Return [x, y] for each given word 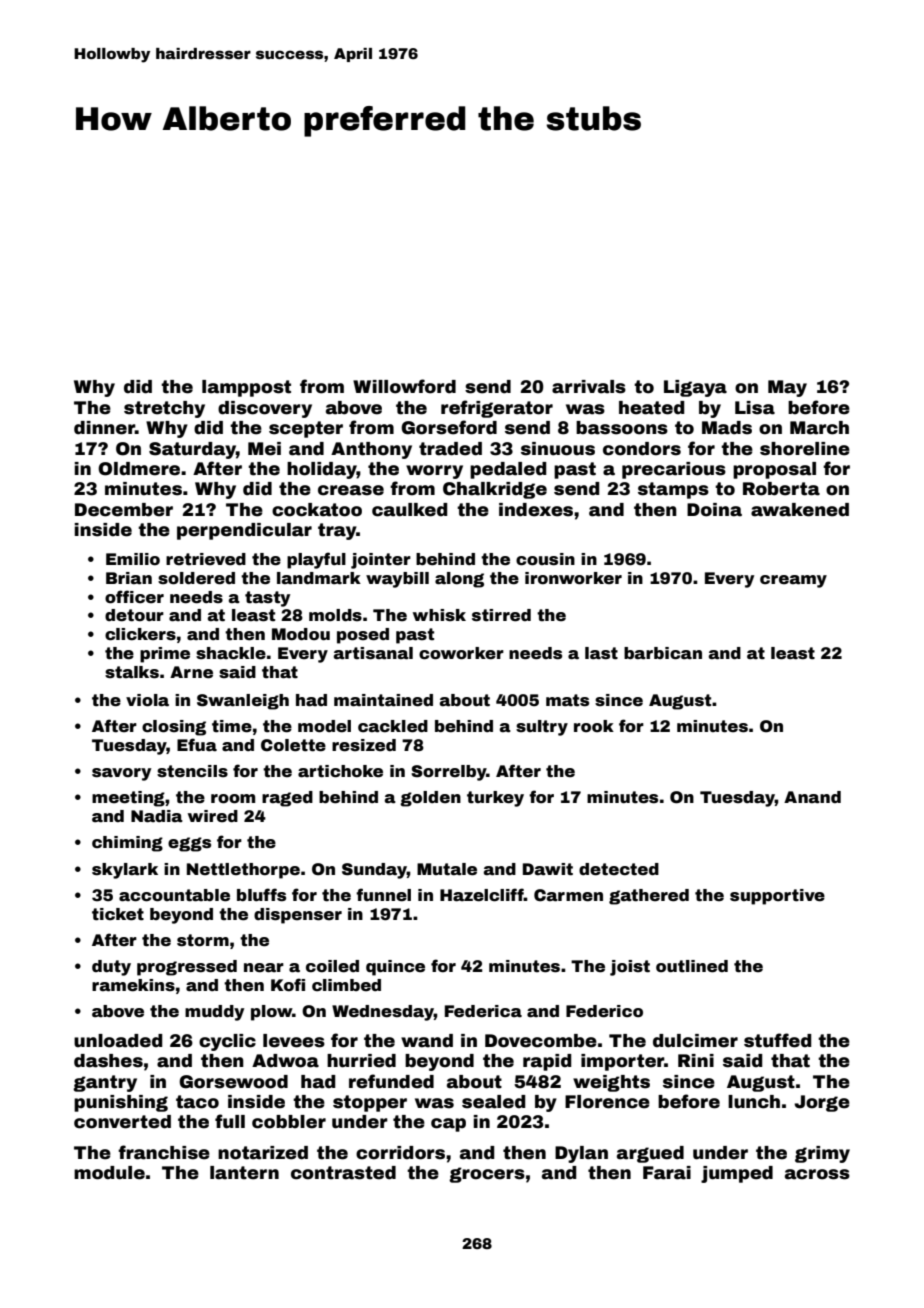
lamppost [246, 388]
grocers [487, 1175]
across [817, 1174]
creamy [793, 581]
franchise [164, 1152]
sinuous [558, 449]
